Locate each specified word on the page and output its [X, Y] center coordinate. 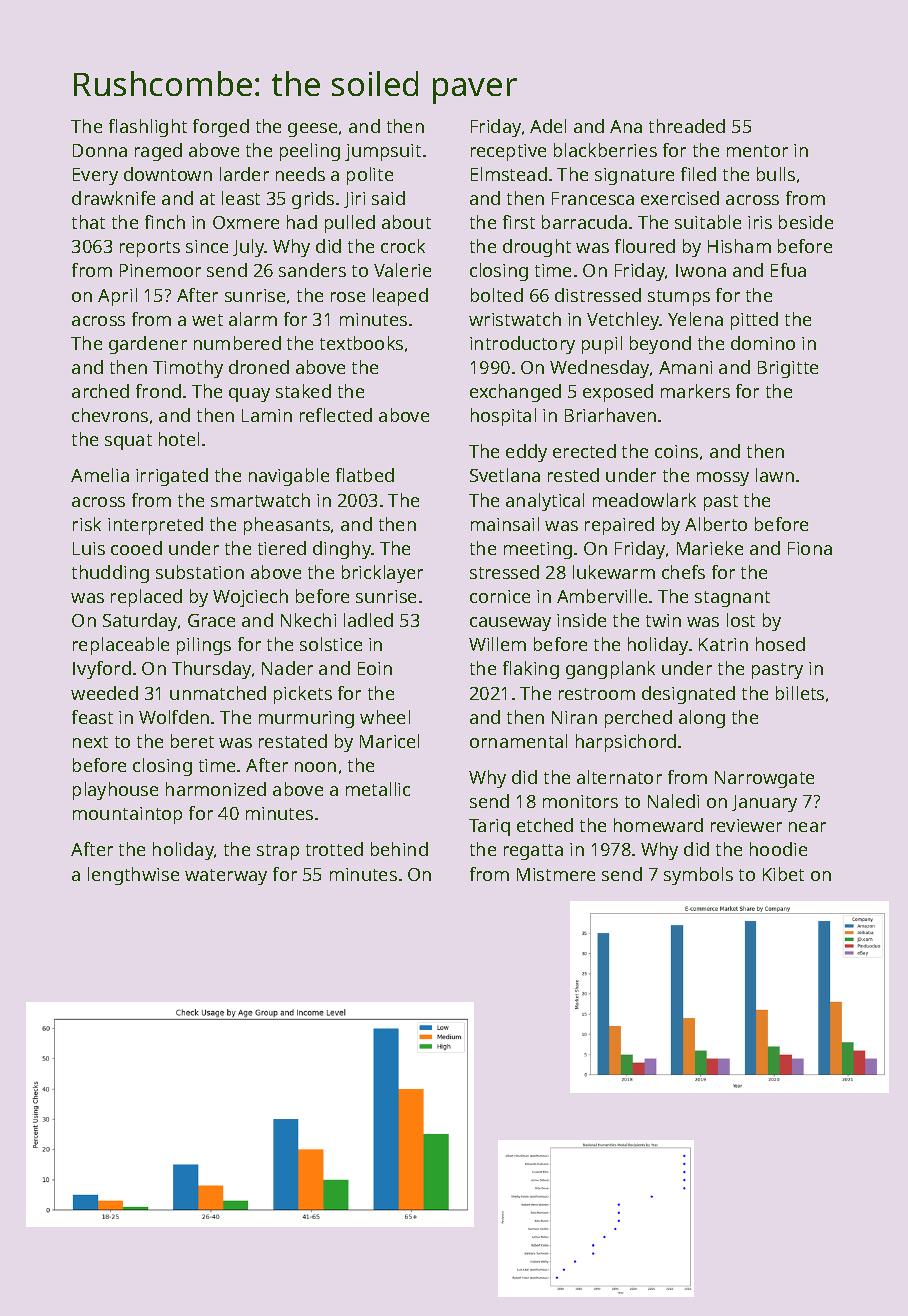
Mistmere [556, 874]
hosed [780, 644]
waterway [226, 877]
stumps [679, 298]
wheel [385, 717]
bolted [497, 295]
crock [403, 246]
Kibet [783, 874]
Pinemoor [160, 270]
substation [200, 572]
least [241, 198]
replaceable [121, 646]
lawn [775, 475]
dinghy [342, 550]
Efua [788, 270]
